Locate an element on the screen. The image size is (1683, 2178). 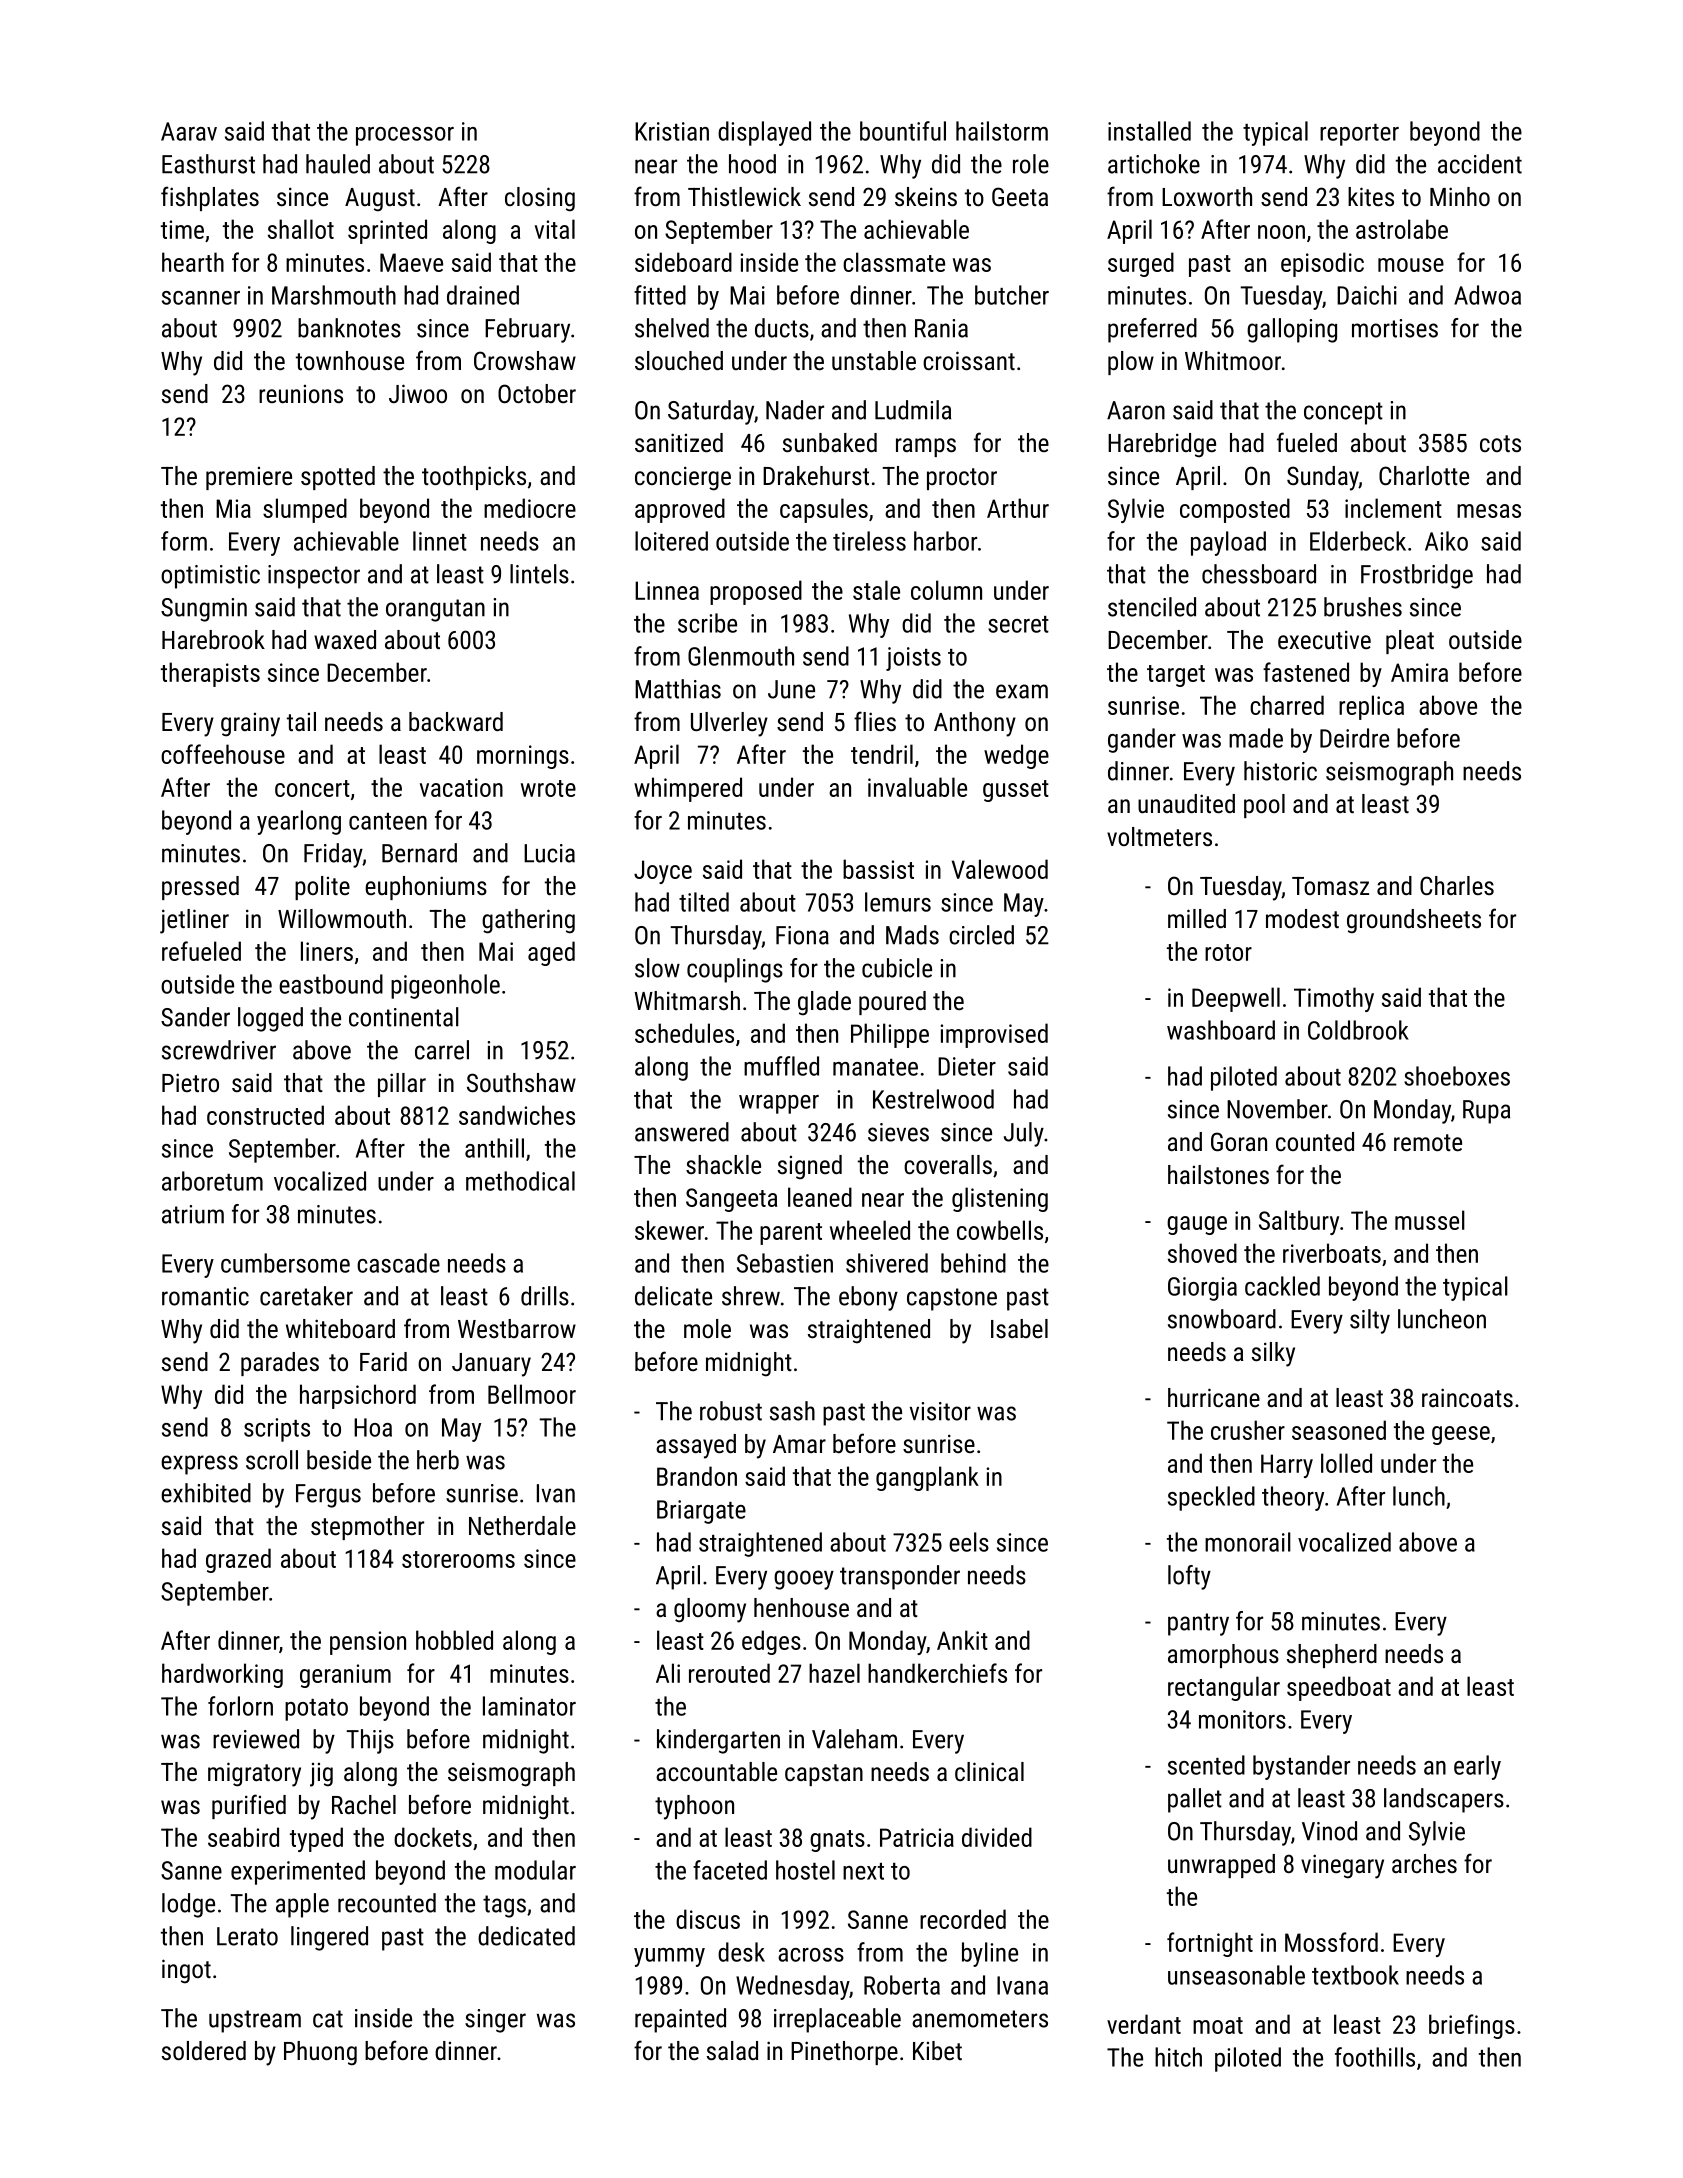
salad is located at coordinates (732, 2050).
